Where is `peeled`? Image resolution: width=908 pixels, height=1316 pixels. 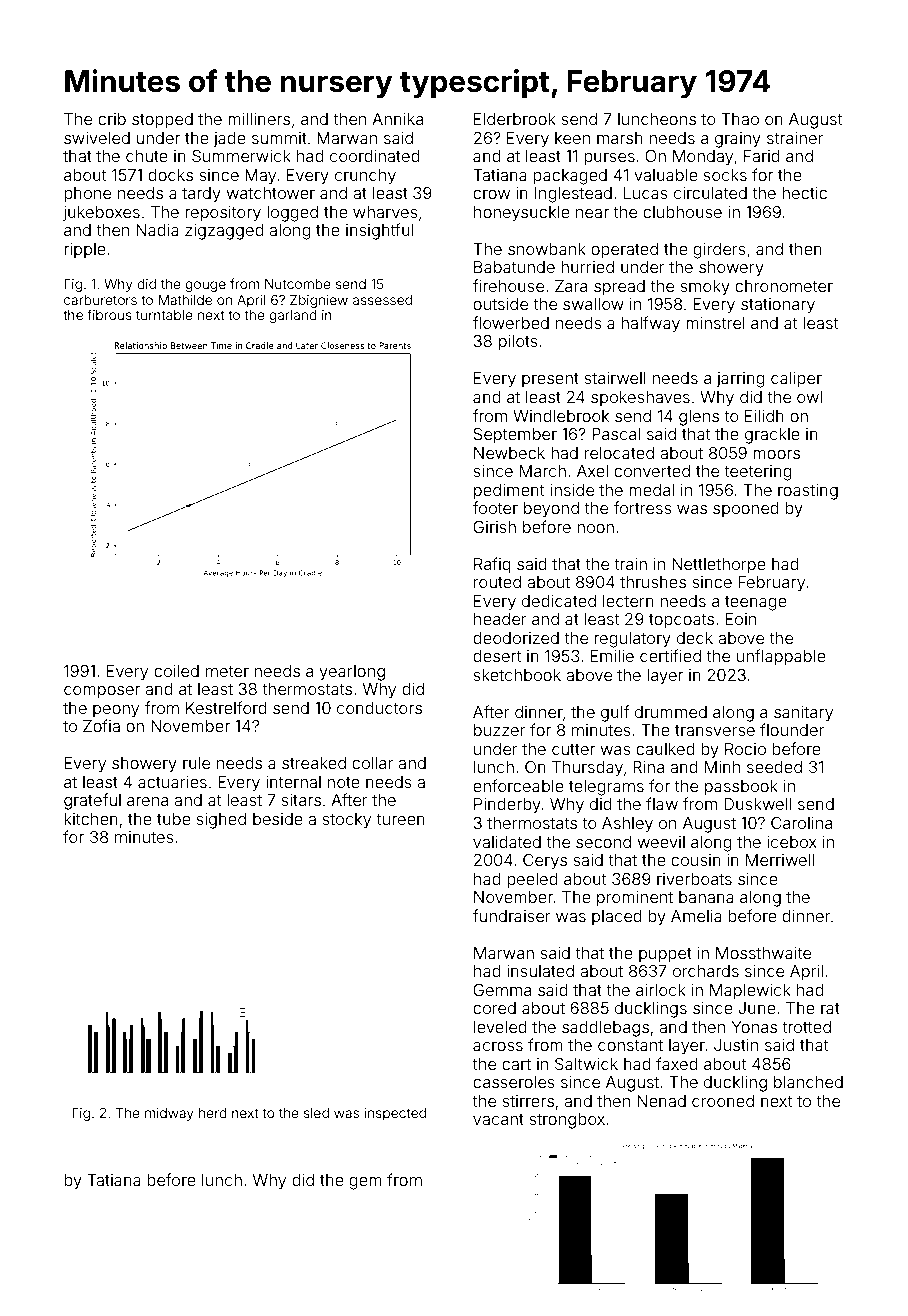
peeled is located at coordinates (532, 881).
